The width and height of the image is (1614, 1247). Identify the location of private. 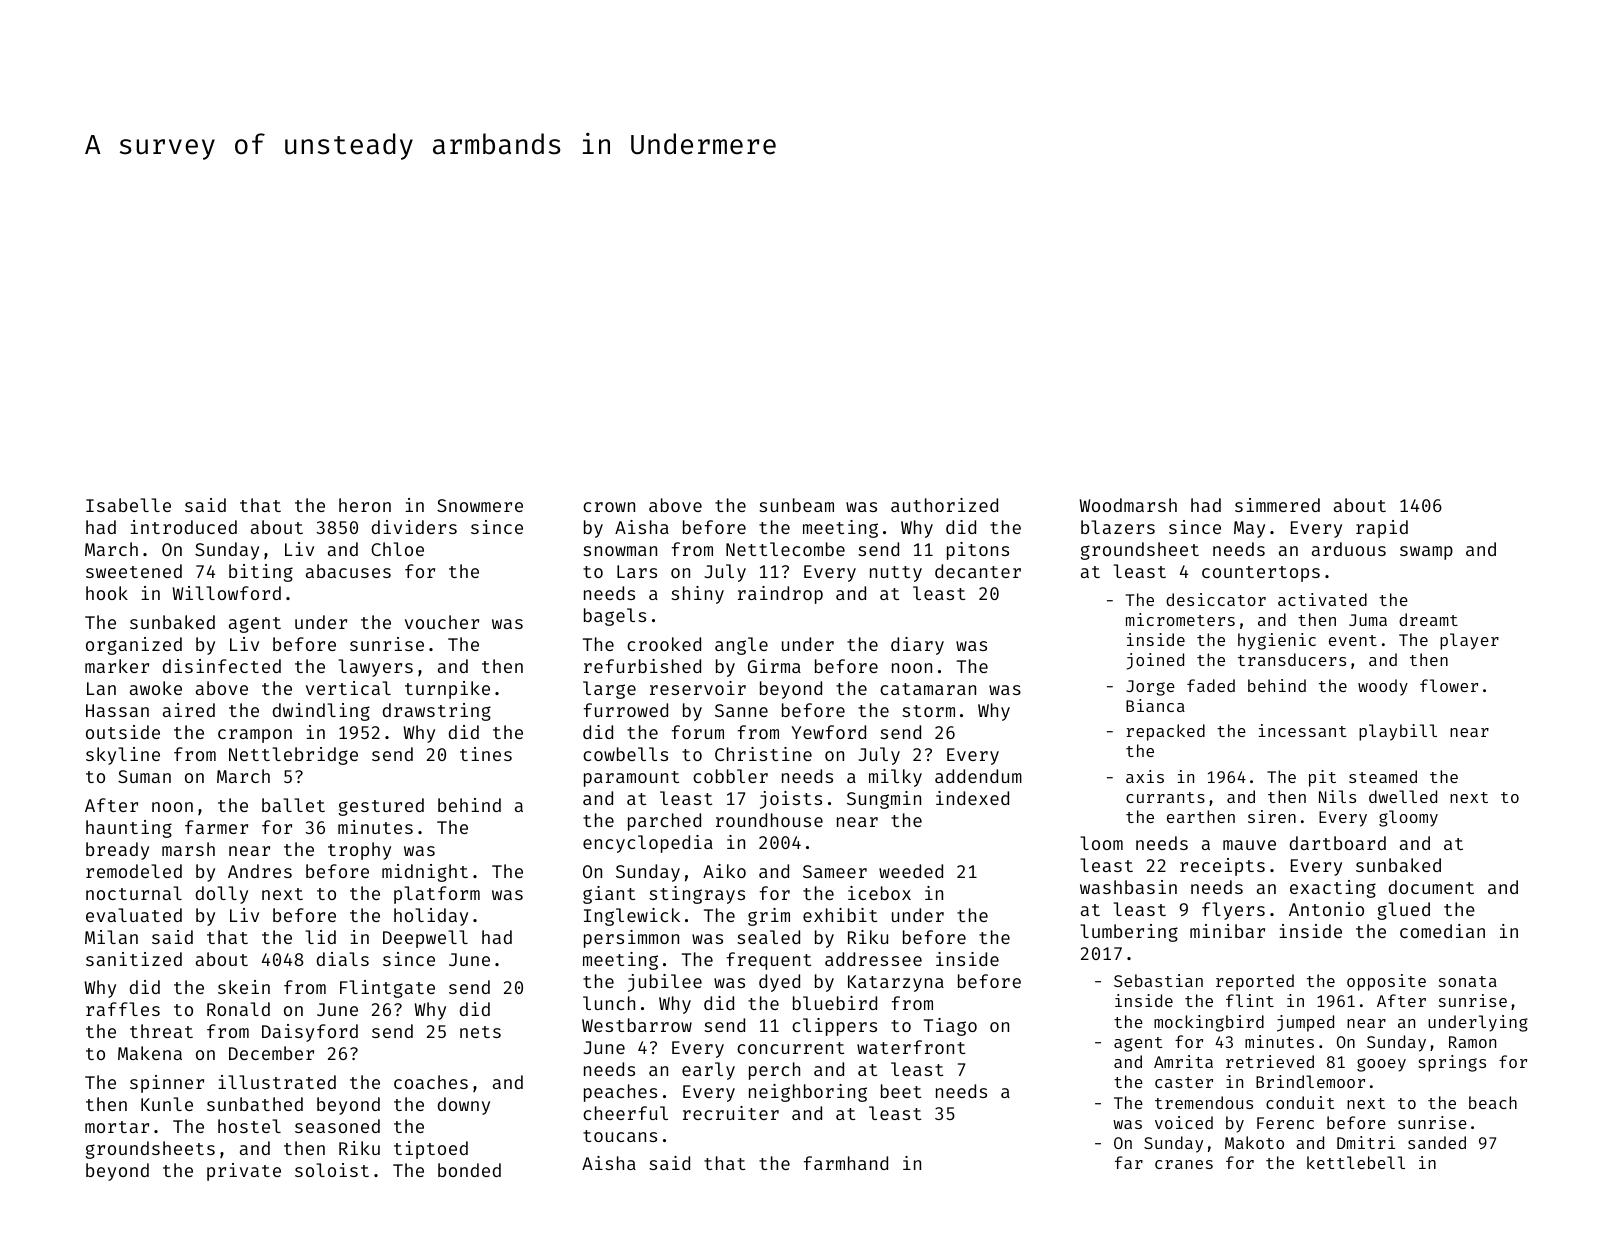
(244, 1172).
